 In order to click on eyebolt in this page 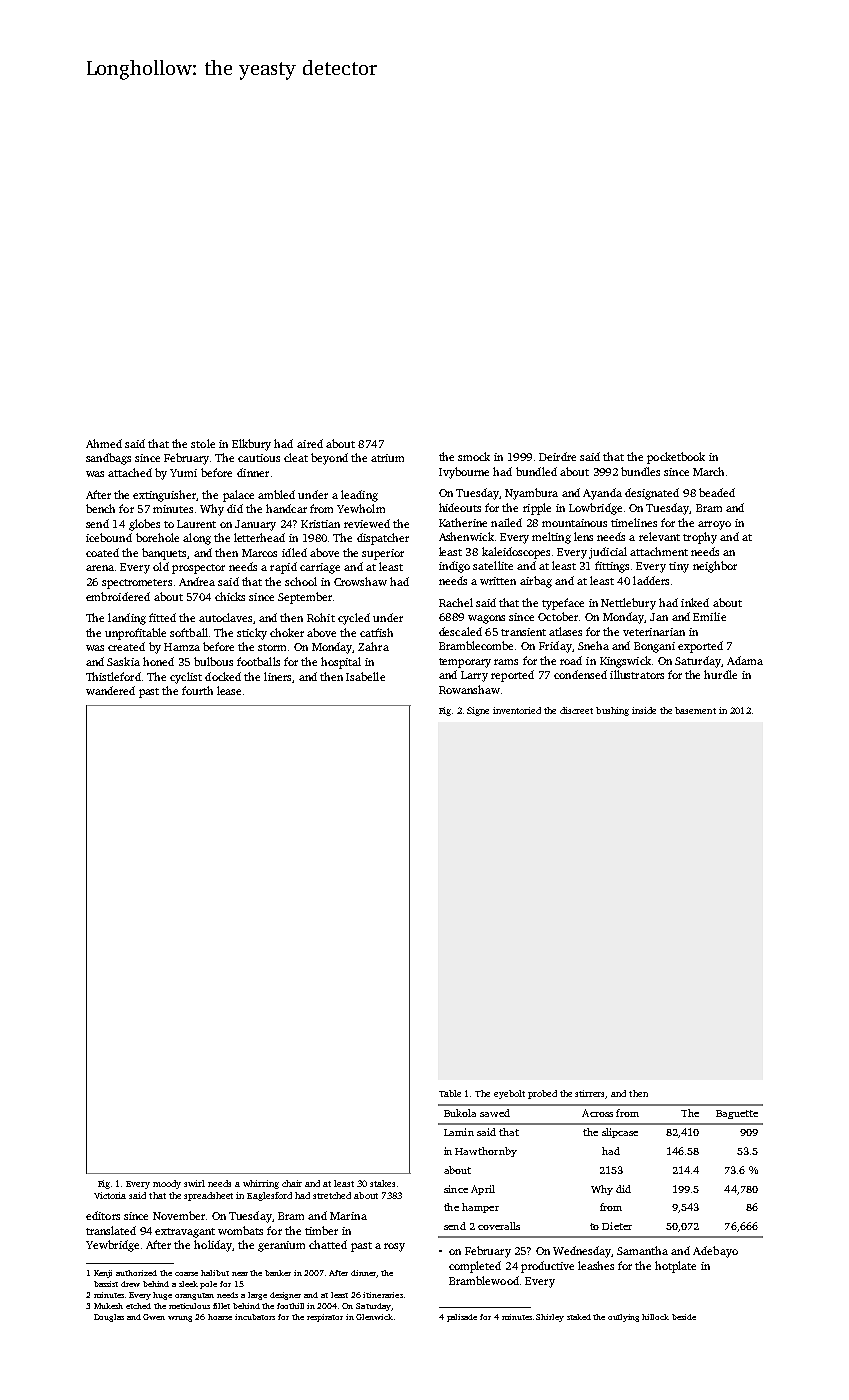, I will do `click(509, 1094)`.
